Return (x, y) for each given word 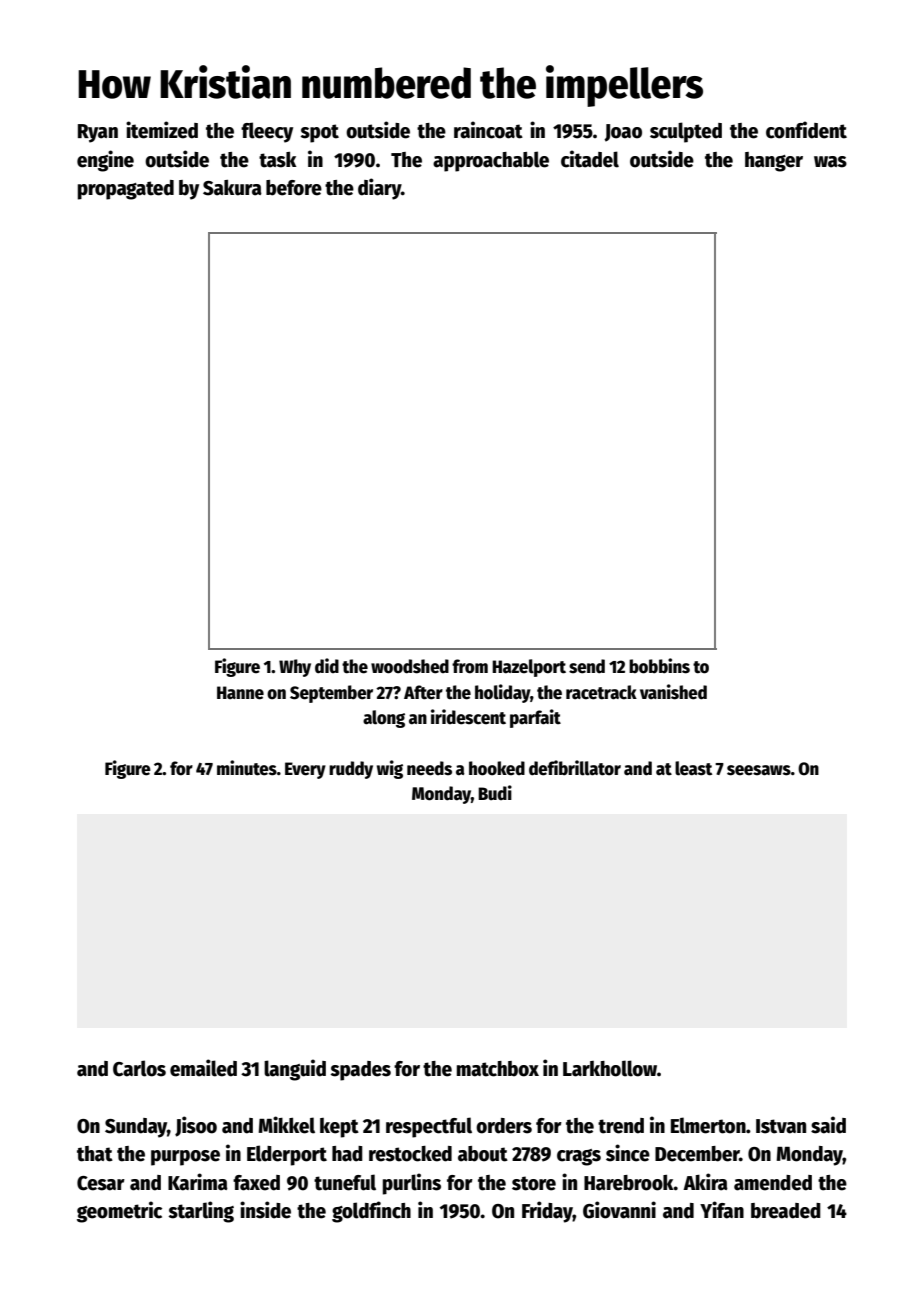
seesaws (759, 770)
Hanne (240, 693)
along (384, 719)
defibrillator (575, 768)
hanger (774, 162)
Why (295, 668)
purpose (185, 1158)
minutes (247, 768)
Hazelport (529, 668)
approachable (491, 161)
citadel (590, 159)
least (693, 768)
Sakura (232, 188)
